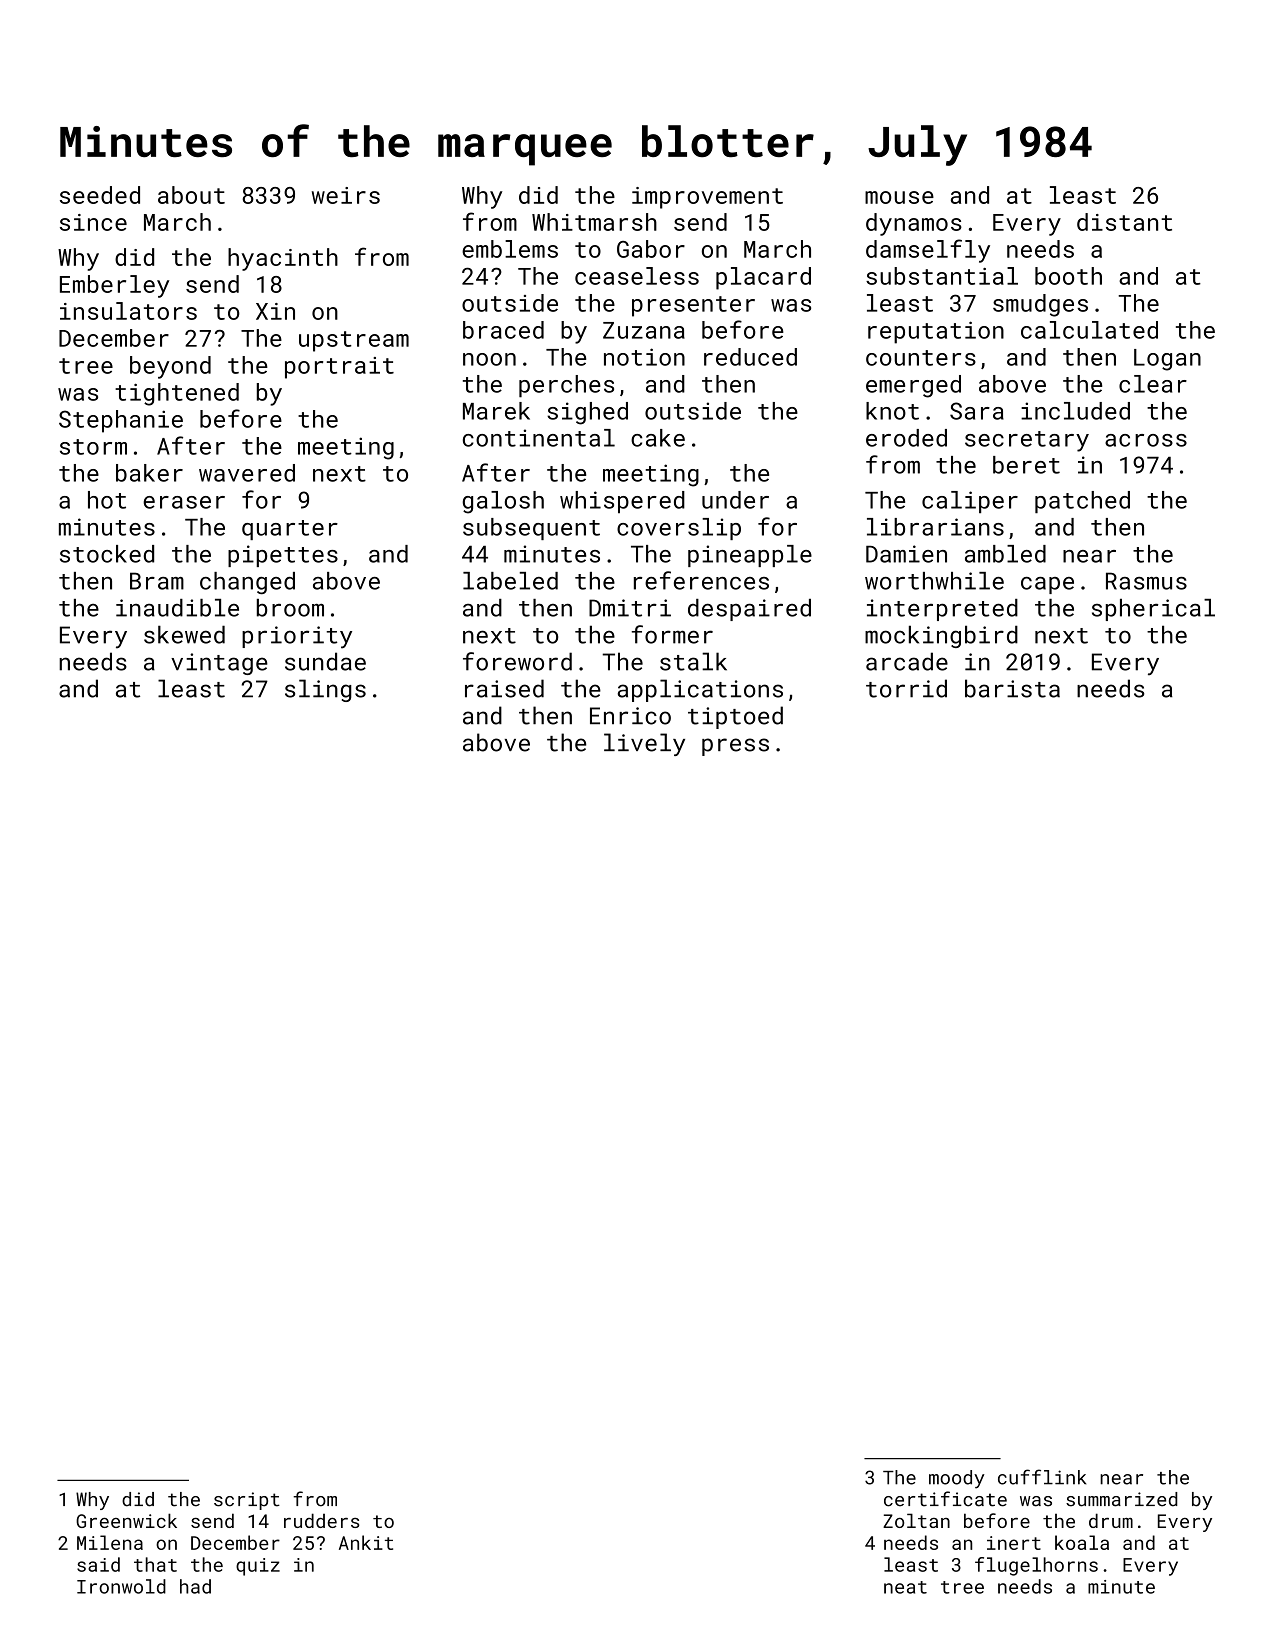 The height and width of the screenshot is (1651, 1276). I want to click on neat, so click(905, 1587).
